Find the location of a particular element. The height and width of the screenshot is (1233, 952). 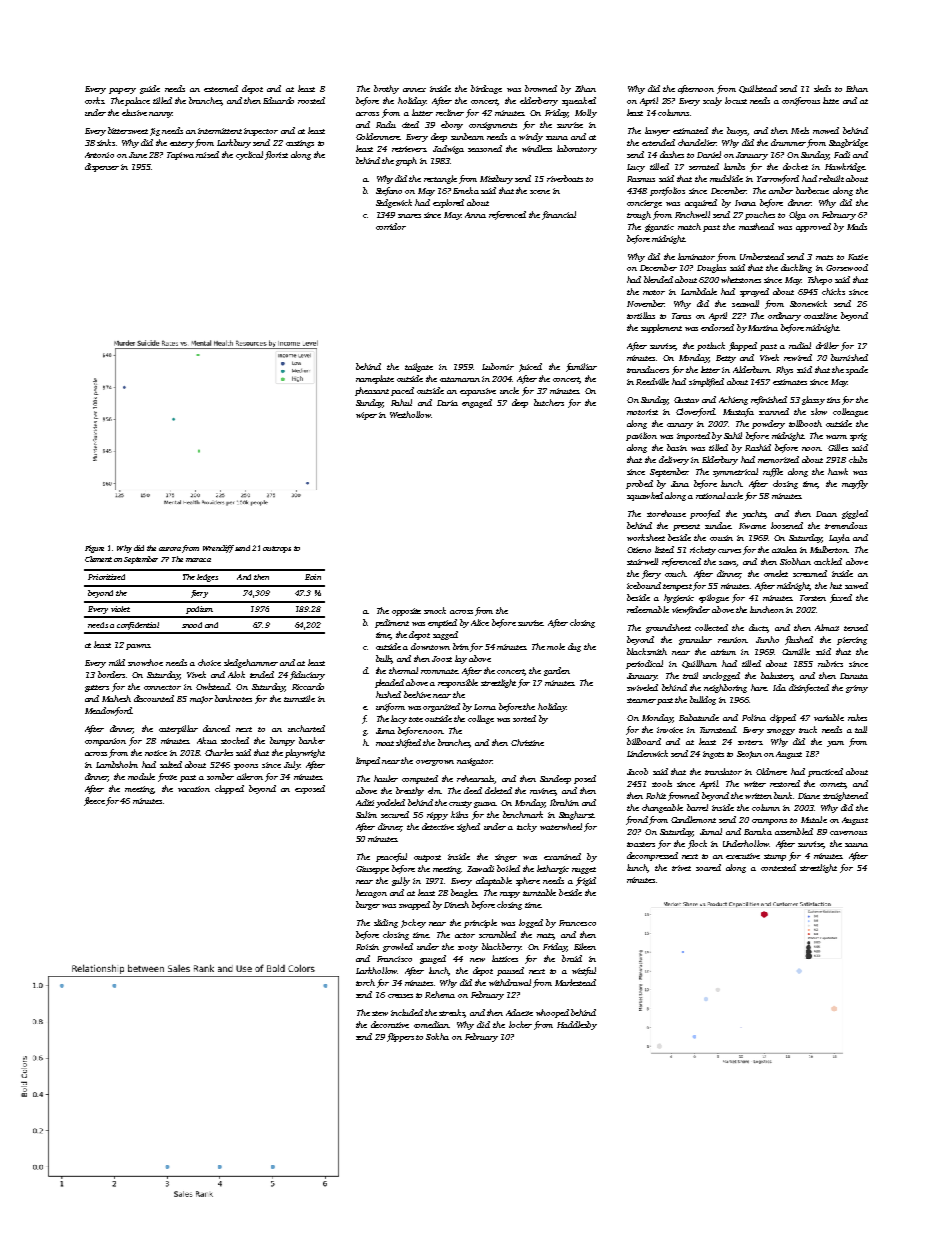

burnished is located at coordinates (849, 357).
